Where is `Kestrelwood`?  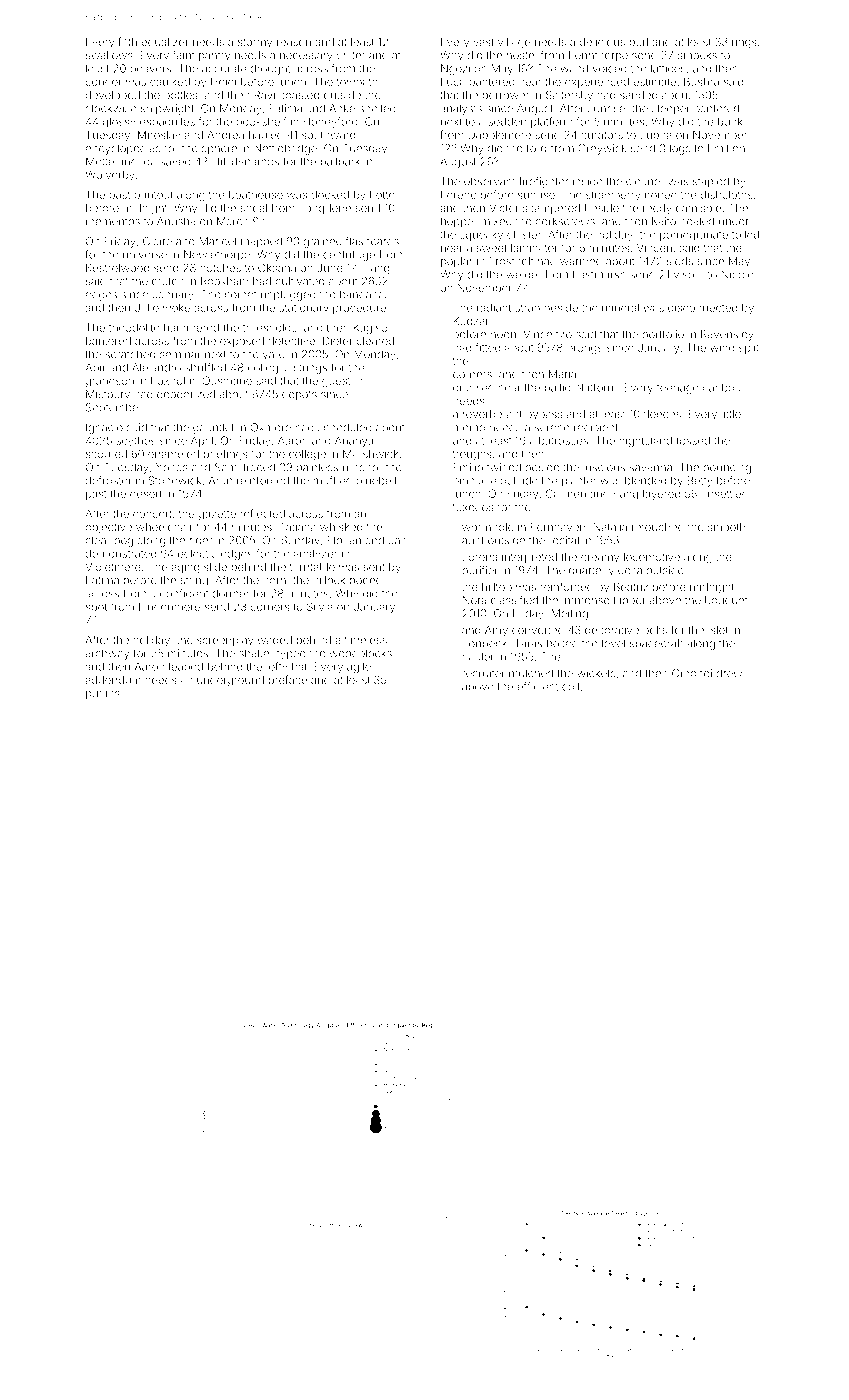 Kestrelwood is located at coordinates (117, 268).
